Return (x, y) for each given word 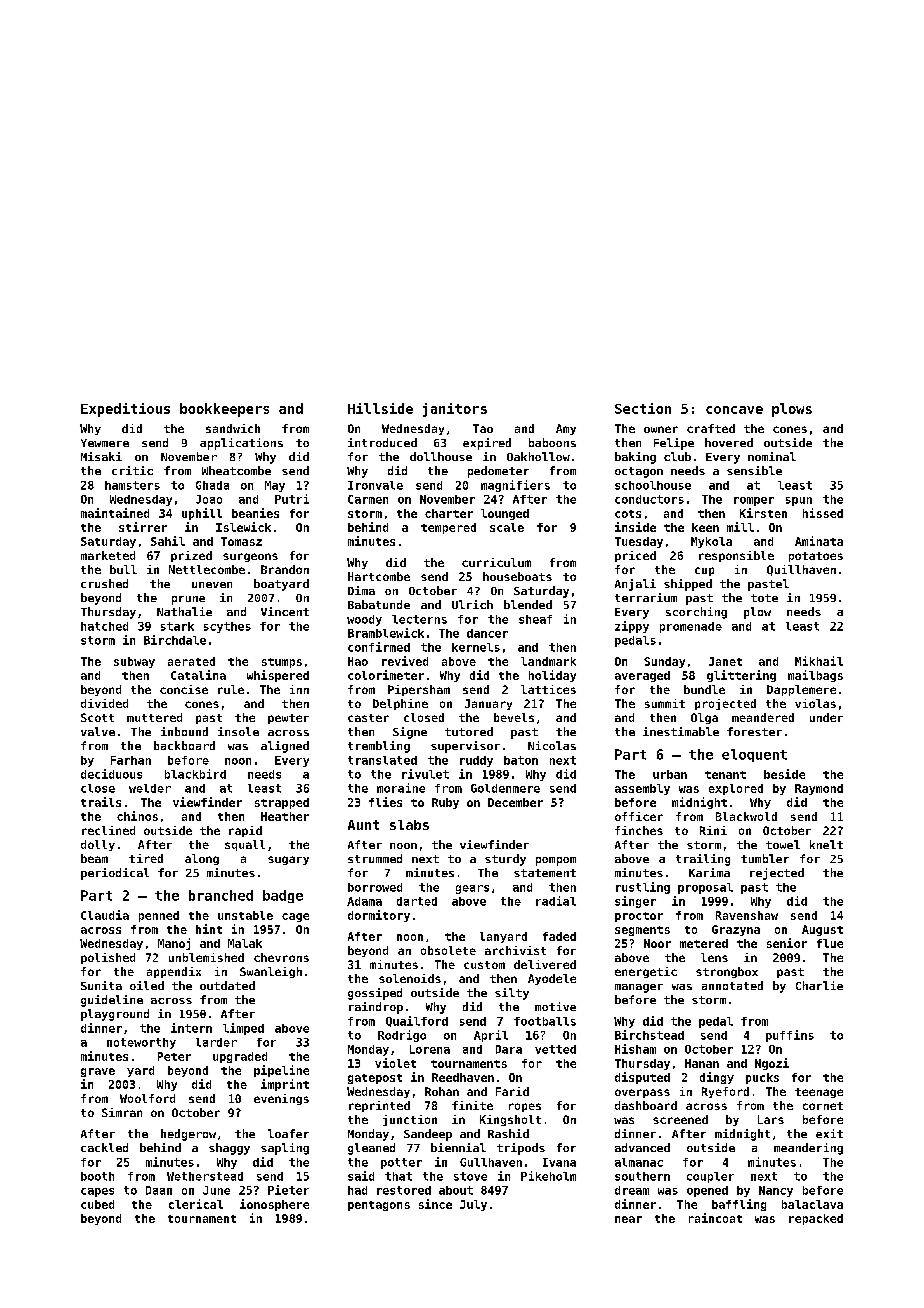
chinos (137, 816)
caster (368, 718)
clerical (196, 1204)
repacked (816, 1219)
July (473, 1205)
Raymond (819, 789)
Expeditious (125, 410)
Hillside (380, 408)
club (677, 456)
